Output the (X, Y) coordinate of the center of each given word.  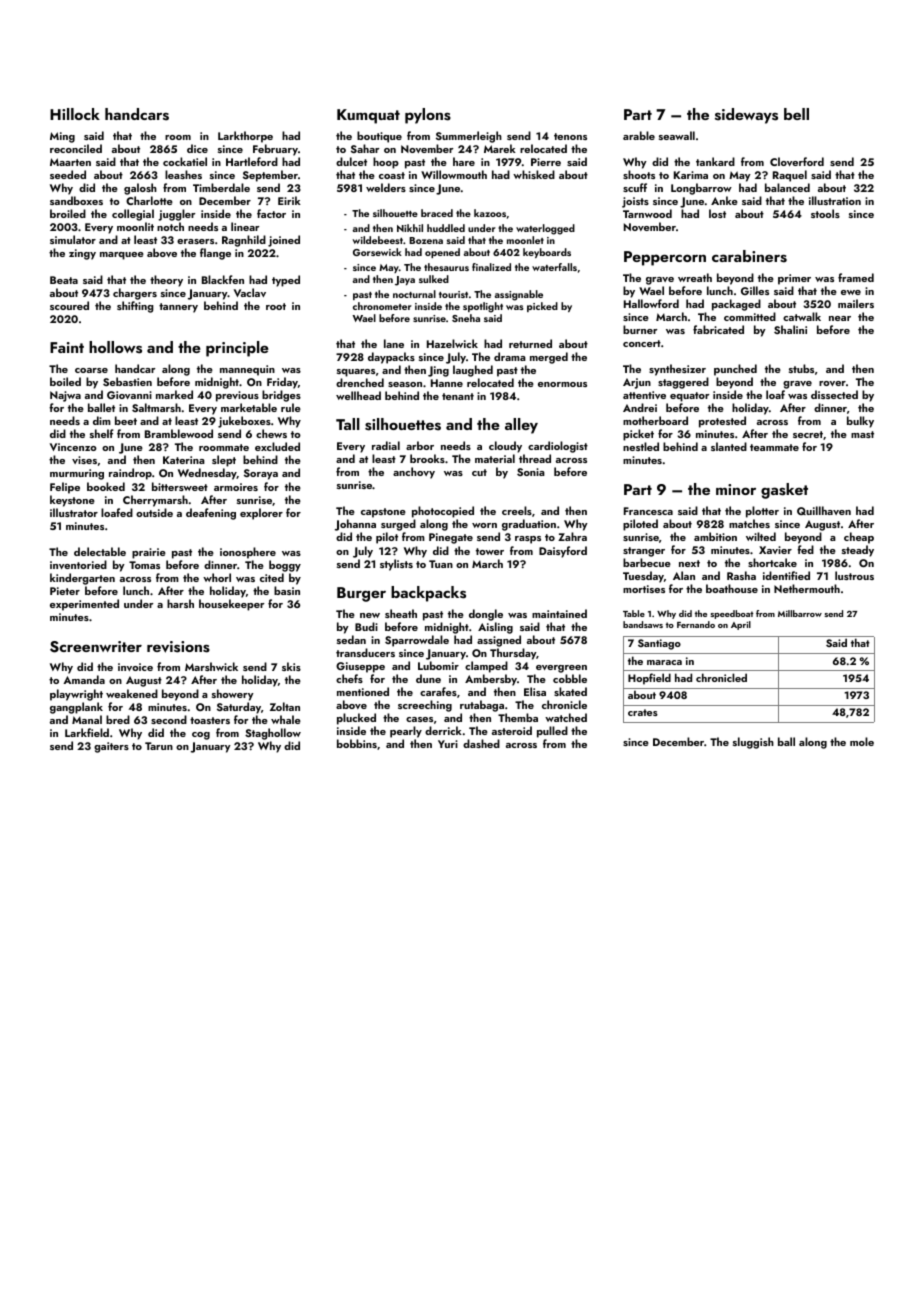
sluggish (753, 743)
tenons (570, 136)
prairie (149, 553)
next (689, 563)
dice (197, 148)
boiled (65, 381)
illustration (835, 200)
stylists (396, 565)
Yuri (448, 744)
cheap (859, 538)
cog (201, 736)
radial (386, 445)
